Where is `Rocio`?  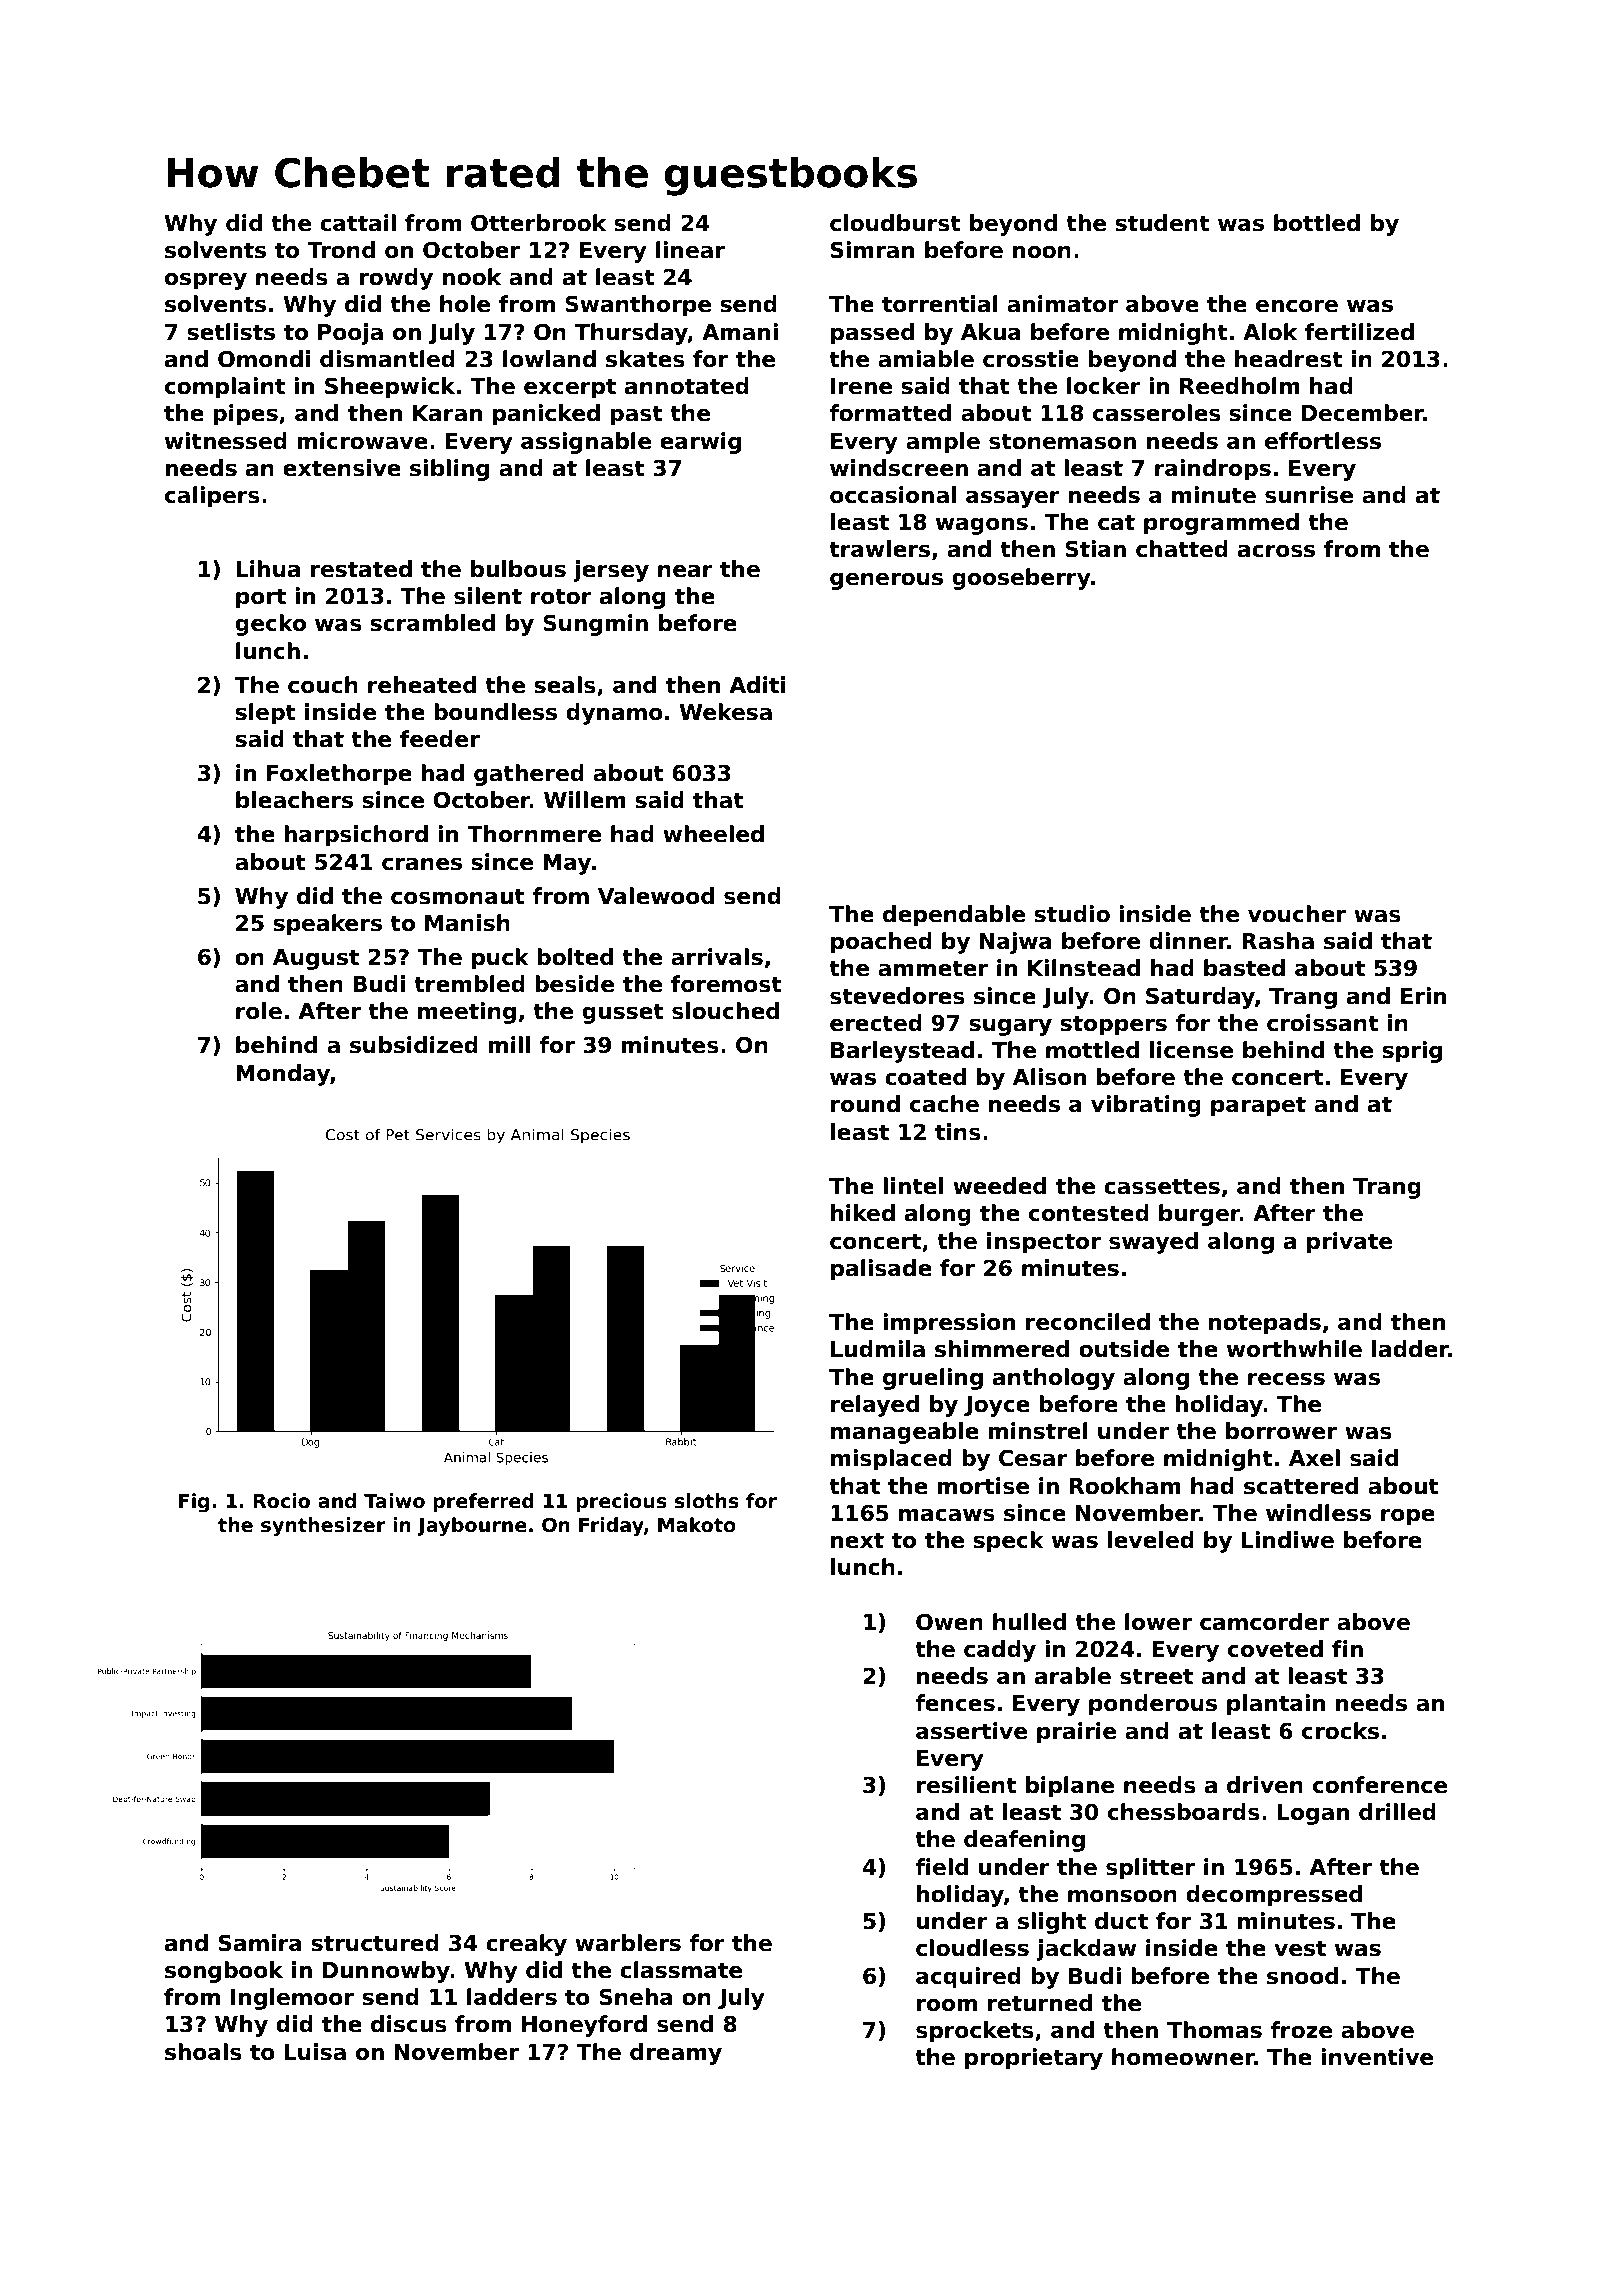
Rocio is located at coordinates (281, 1501).
